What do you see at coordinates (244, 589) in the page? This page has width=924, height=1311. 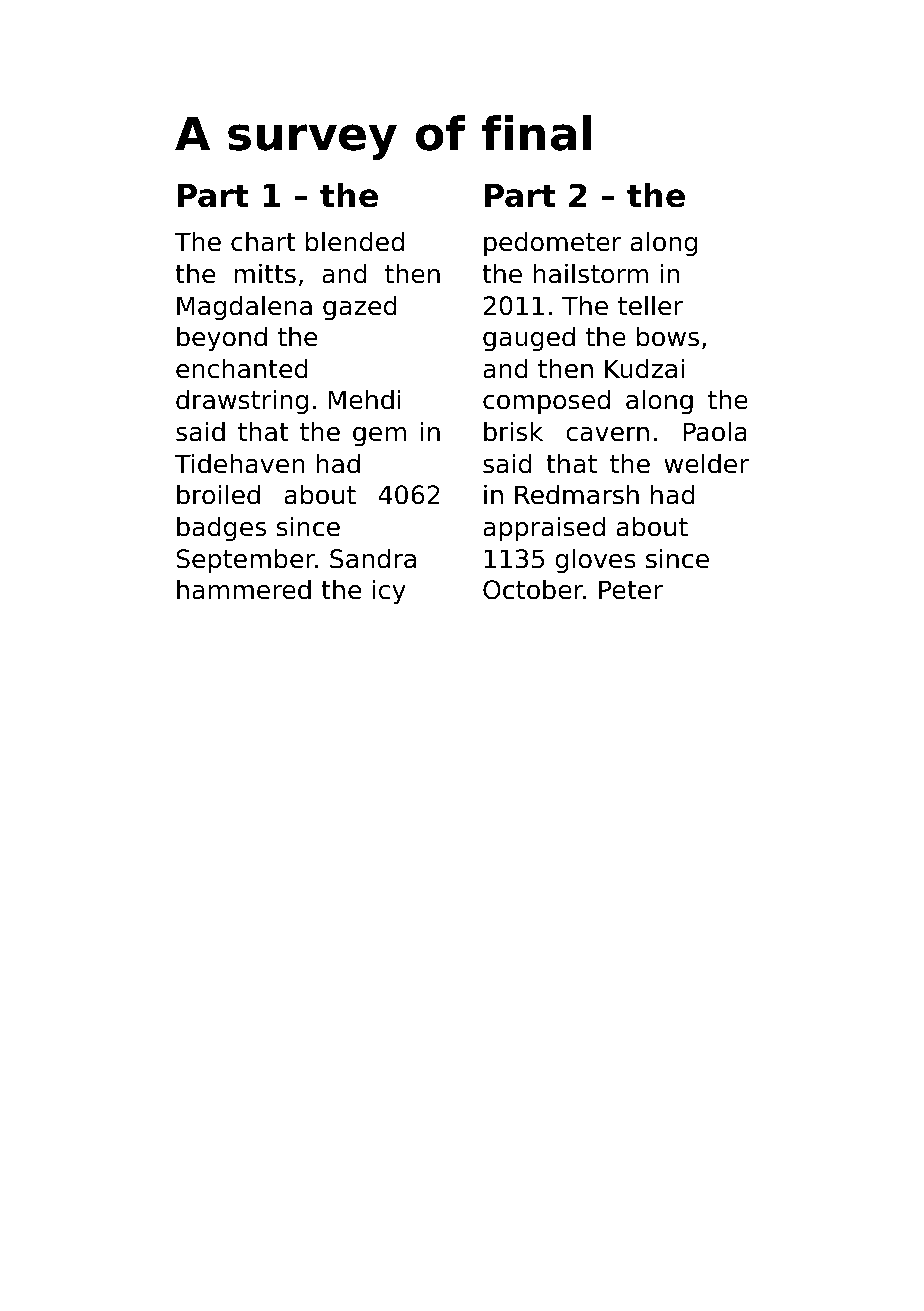 I see `hammered` at bounding box center [244, 589].
